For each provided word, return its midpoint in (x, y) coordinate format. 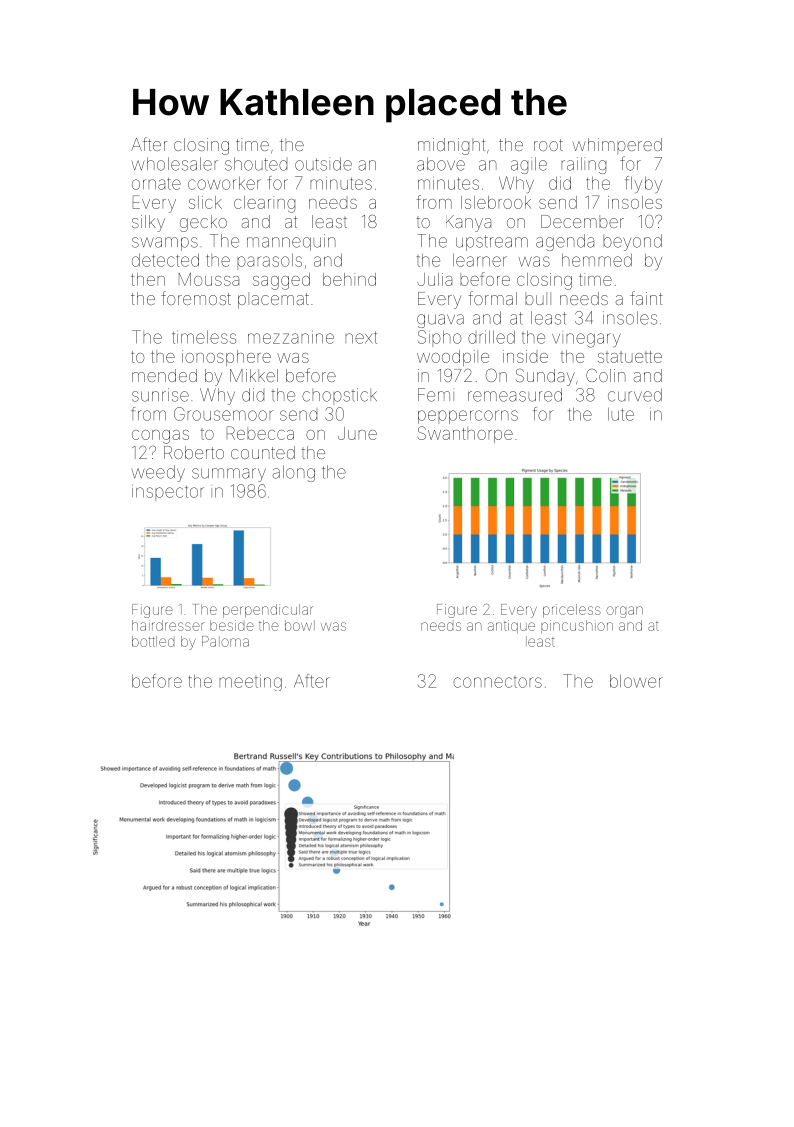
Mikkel (254, 375)
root (548, 145)
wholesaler (175, 164)
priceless (572, 611)
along (293, 473)
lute (621, 414)
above (441, 164)
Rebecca (260, 433)
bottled (153, 641)
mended (164, 375)
